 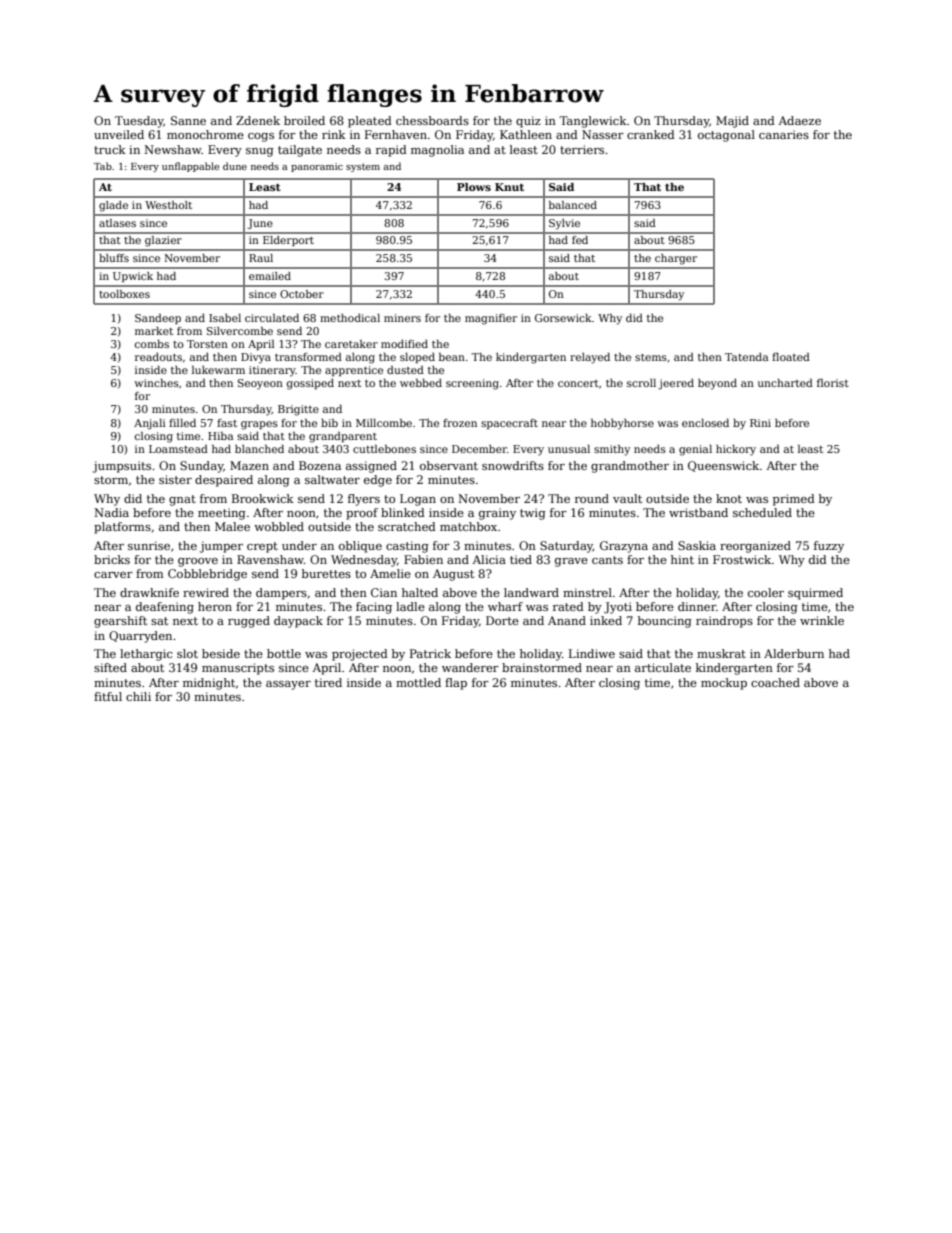 I want to click on Adaeze, so click(x=799, y=120).
